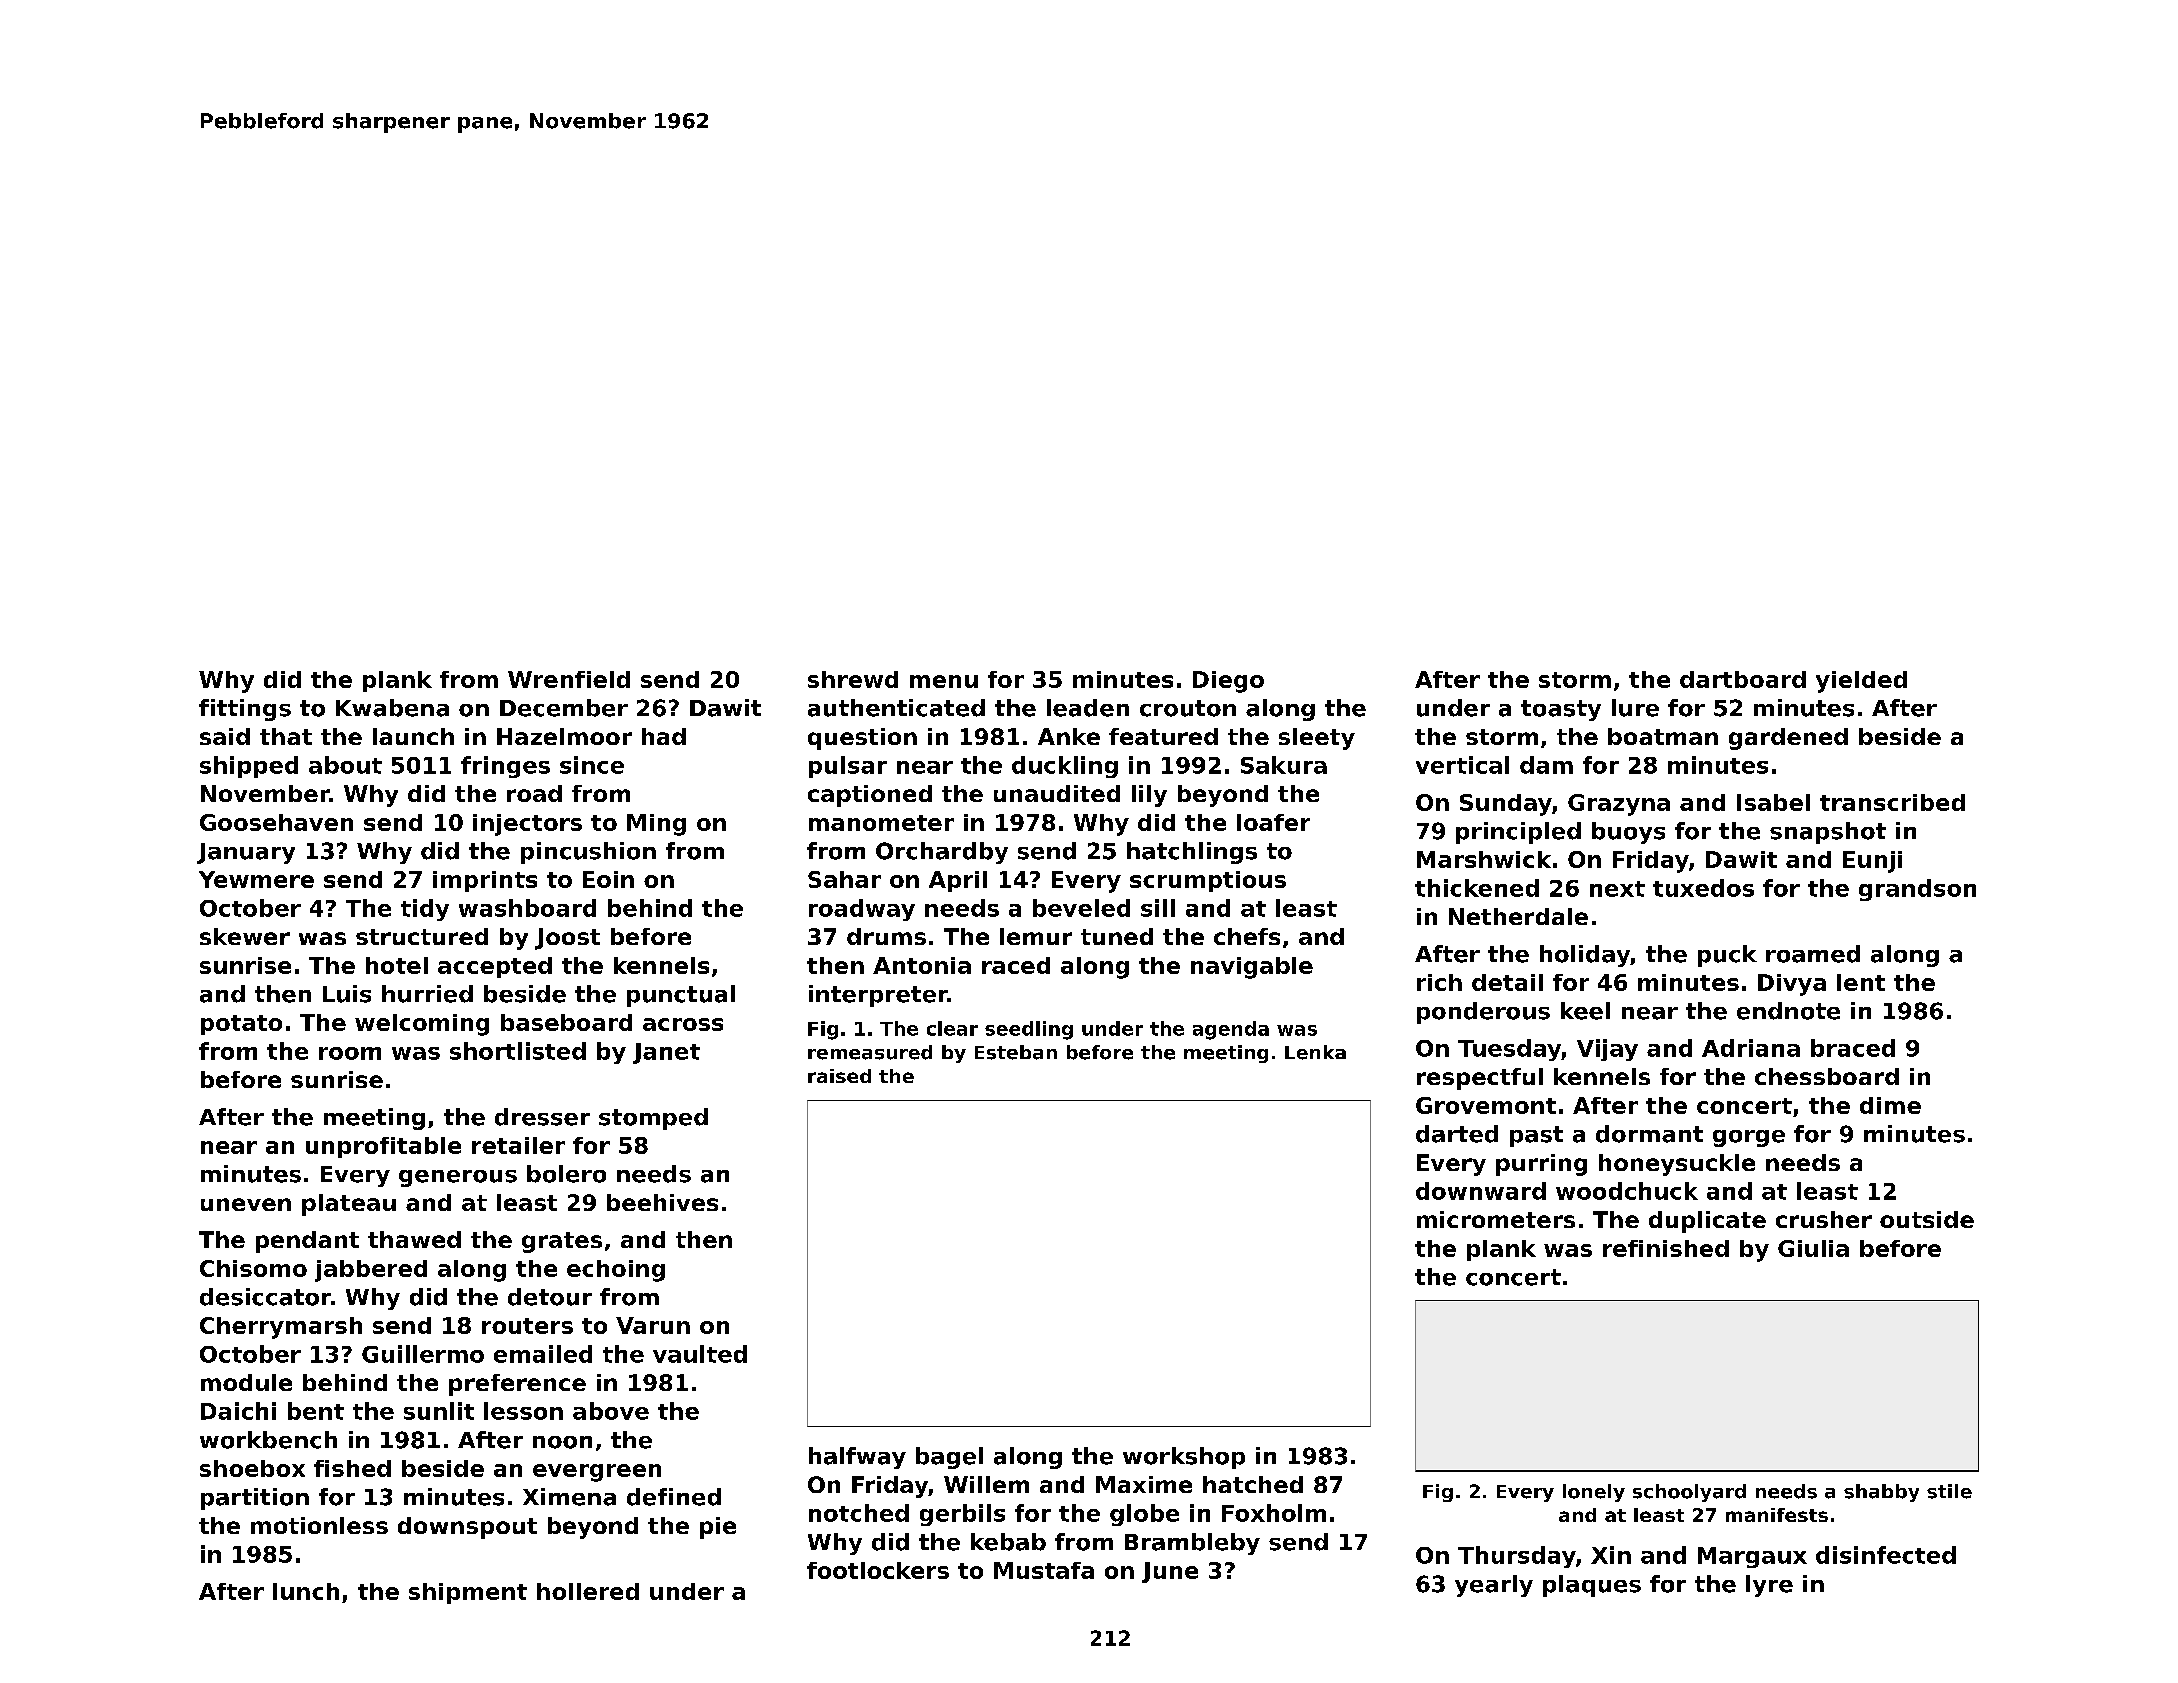 The width and height of the screenshot is (2178, 1683). What do you see at coordinates (1496, 1219) in the screenshot?
I see `micrometers` at bounding box center [1496, 1219].
